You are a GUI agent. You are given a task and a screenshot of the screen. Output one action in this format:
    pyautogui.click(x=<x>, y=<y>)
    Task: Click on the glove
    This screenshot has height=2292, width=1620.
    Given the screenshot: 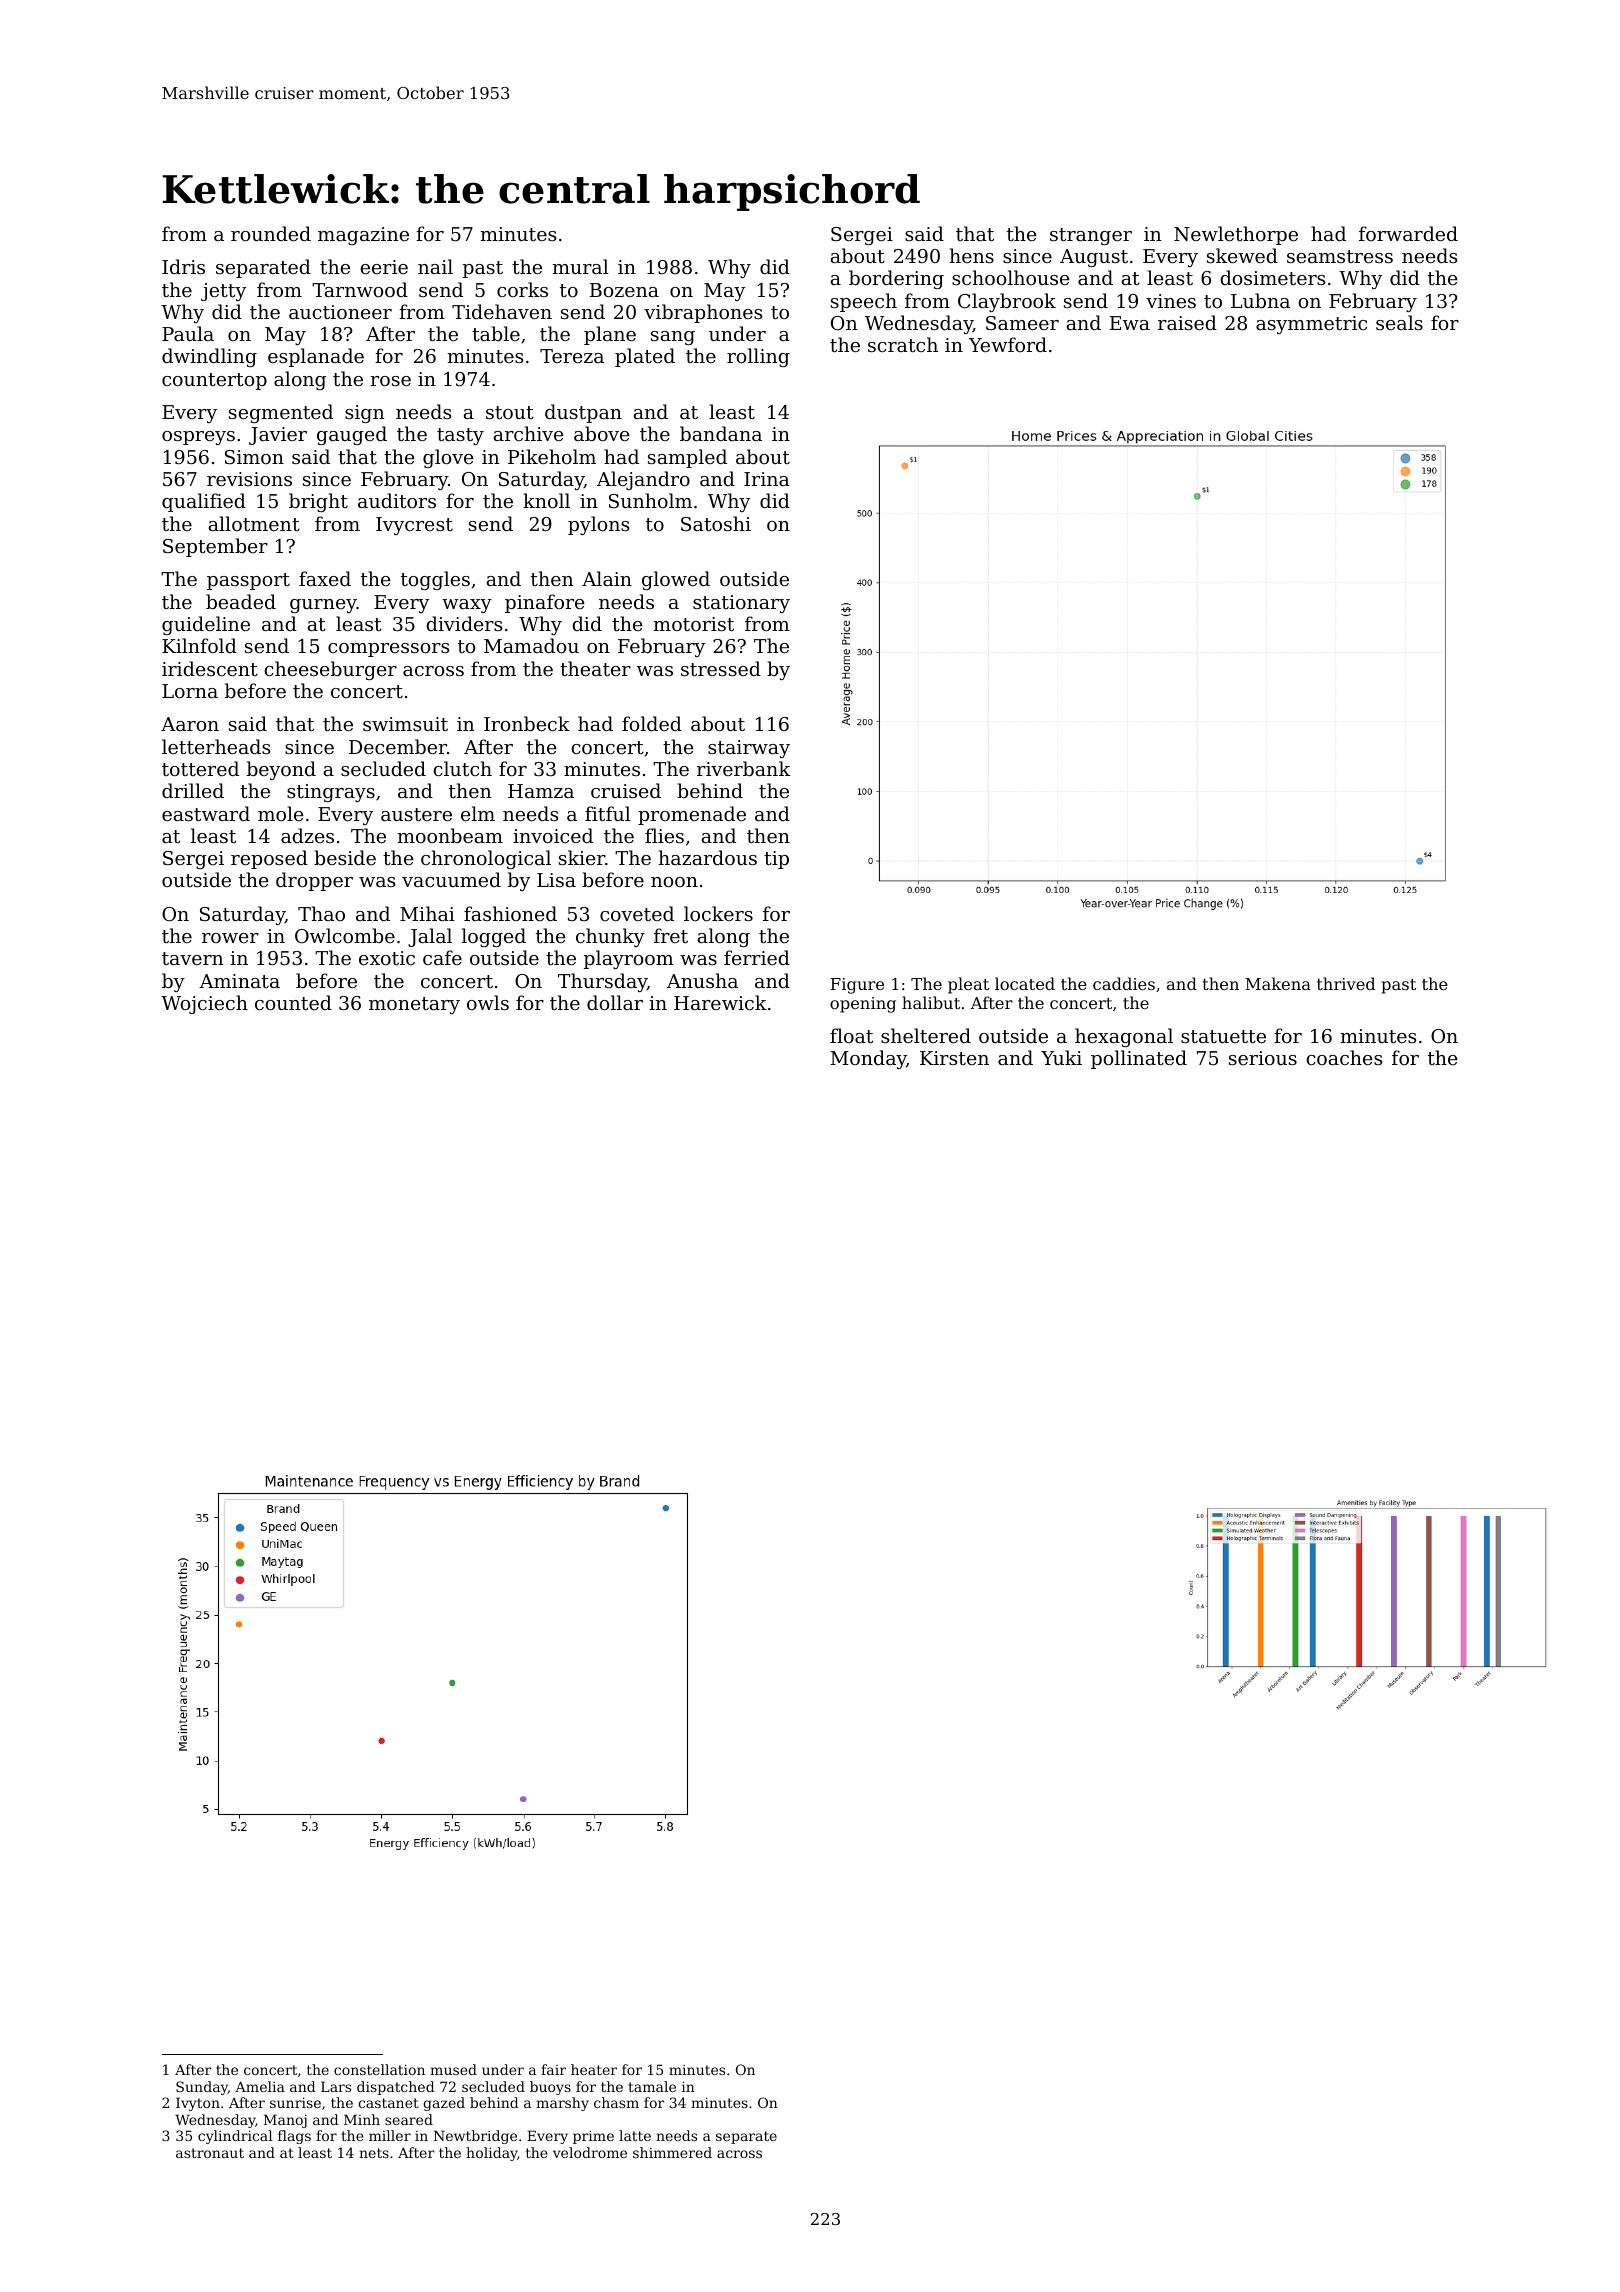 What is the action you would take?
    pyautogui.click(x=448, y=458)
